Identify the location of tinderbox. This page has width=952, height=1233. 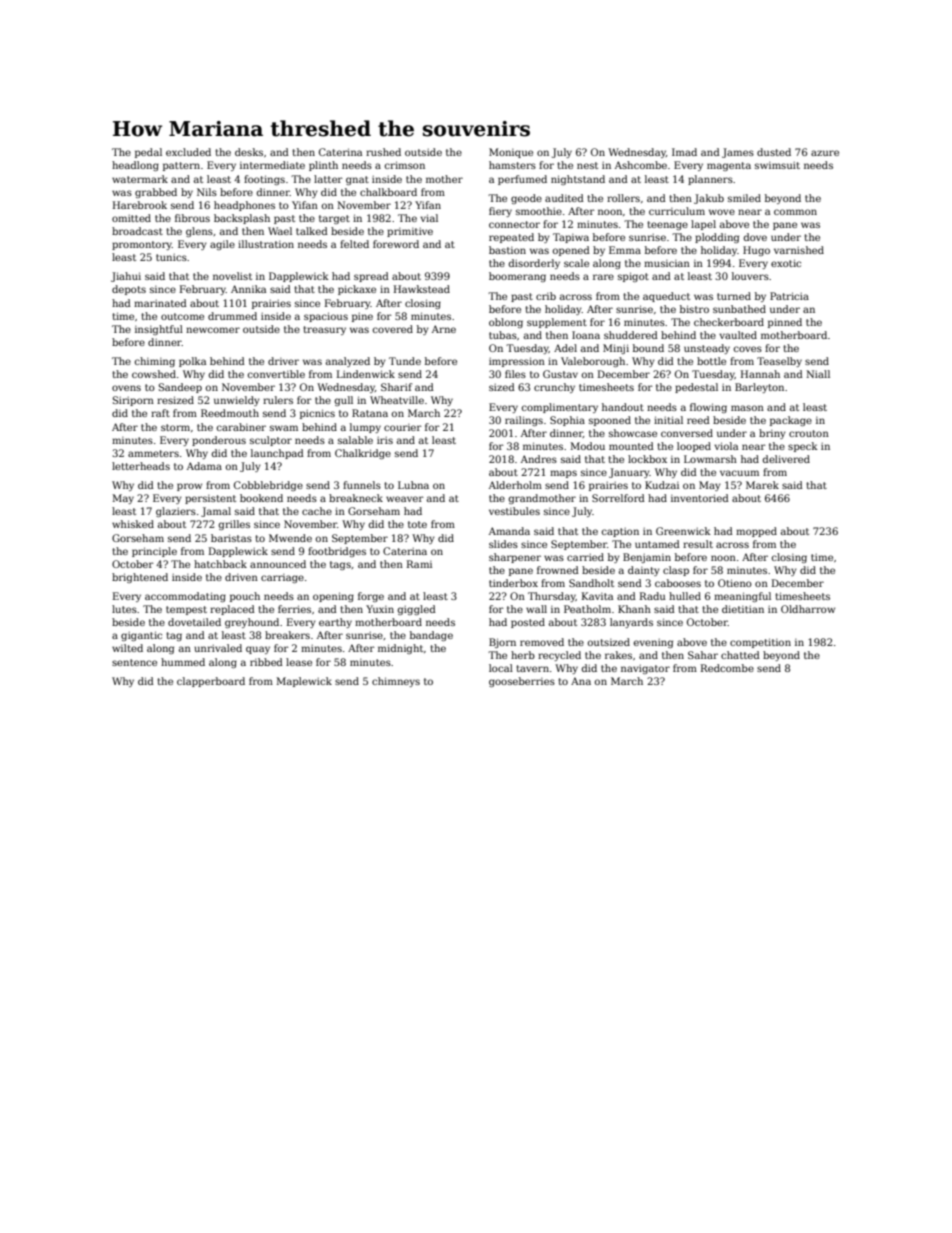
(513, 583).
